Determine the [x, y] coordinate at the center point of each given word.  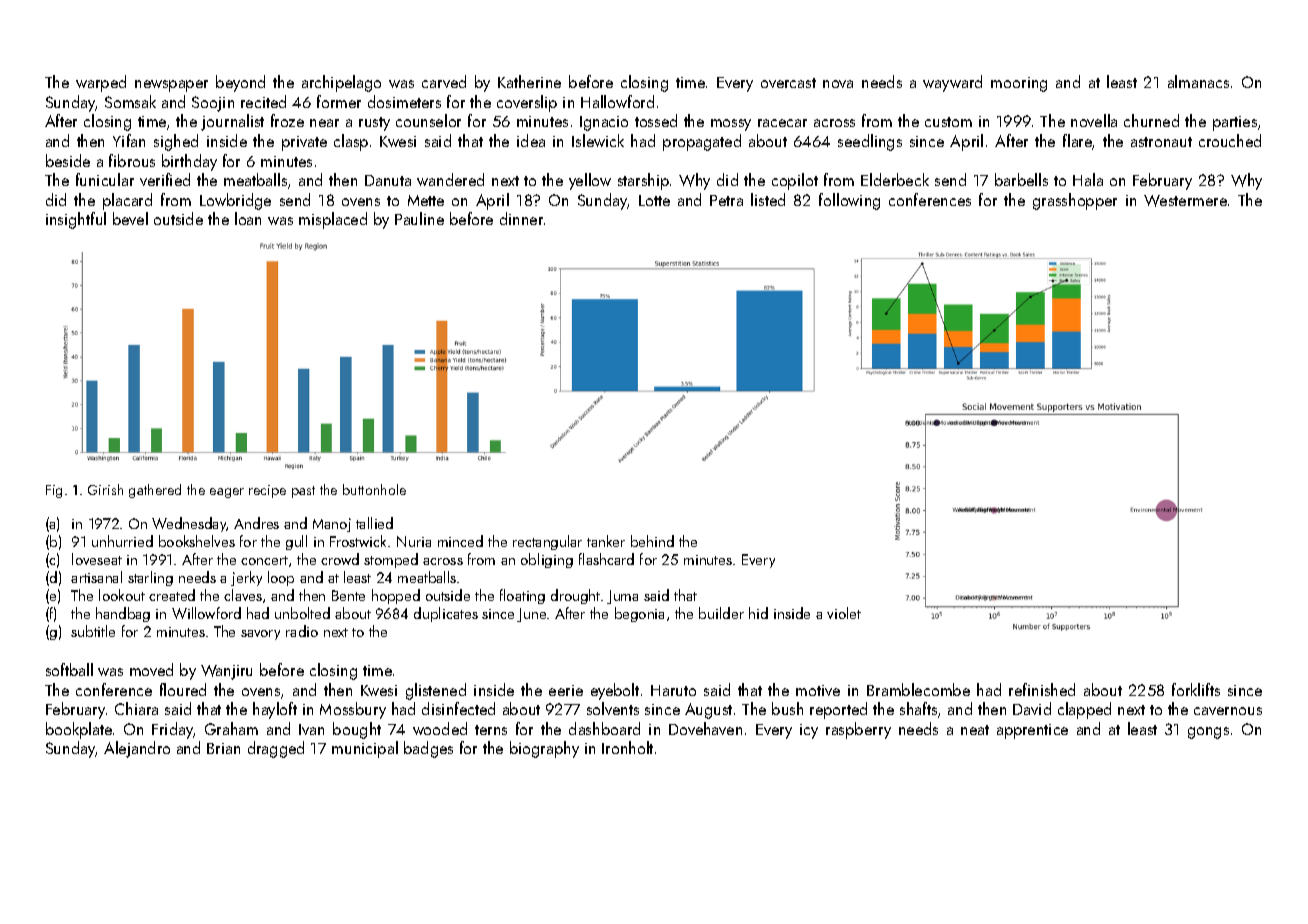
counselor [428, 120]
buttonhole [374, 489]
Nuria [414, 541]
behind [652, 541]
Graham [231, 728]
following [849, 201]
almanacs [1198, 81]
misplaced [333, 220]
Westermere [1185, 201]
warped [101, 83]
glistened [436, 691]
